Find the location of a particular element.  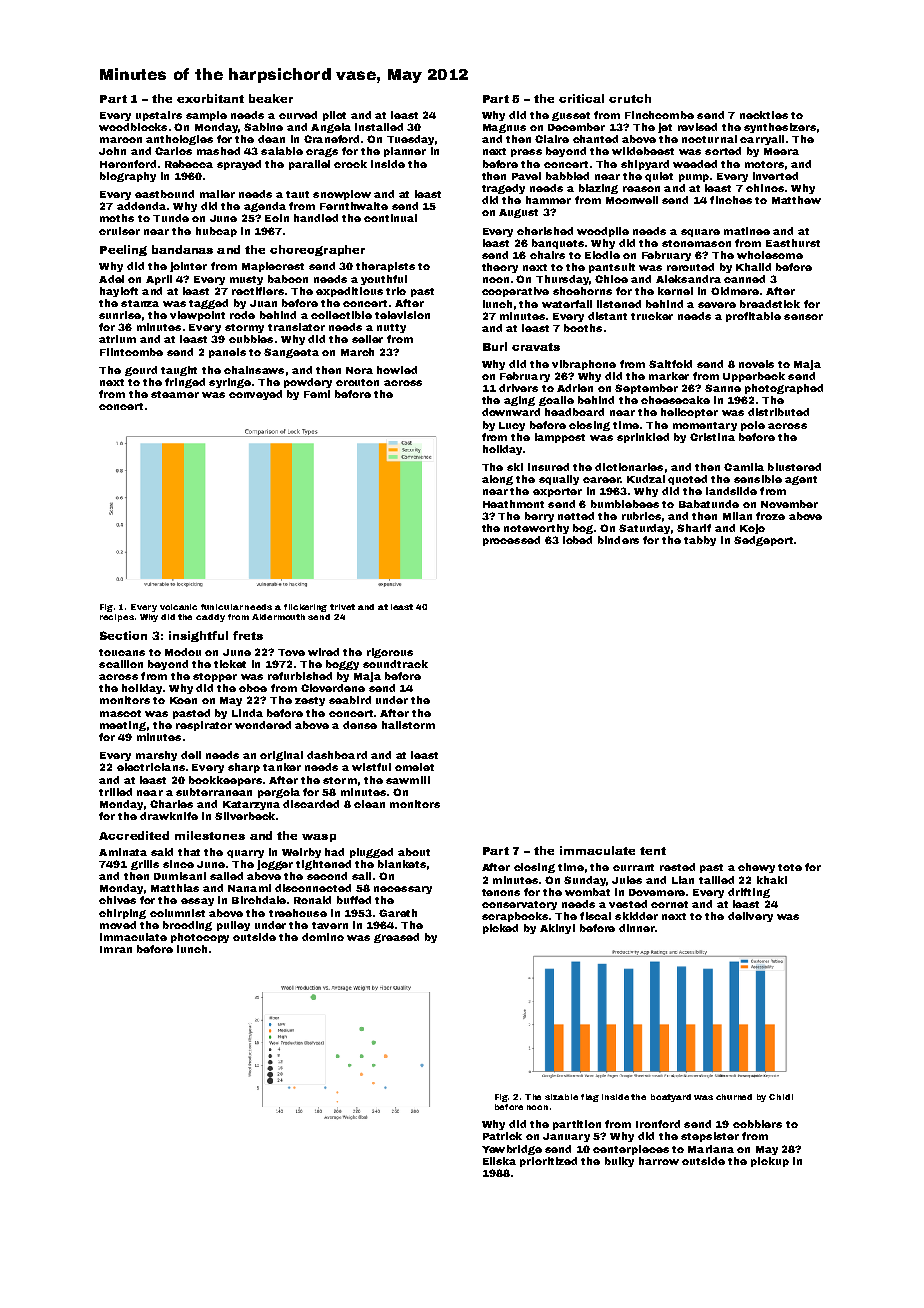

trilled is located at coordinates (115, 792).
